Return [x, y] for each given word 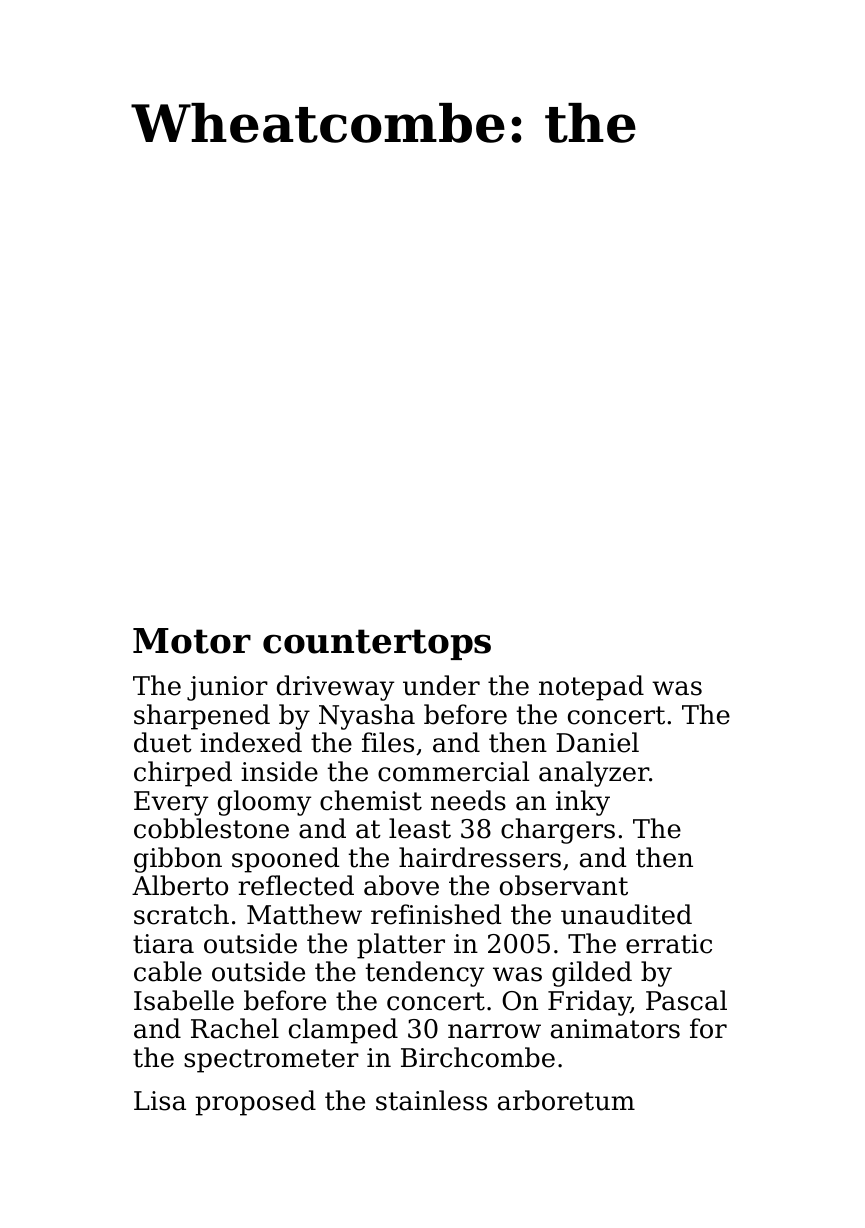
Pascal [686, 1000]
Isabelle [184, 1000]
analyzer [594, 774]
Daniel [597, 742]
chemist [371, 800]
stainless [431, 1100]
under [441, 685]
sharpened [202, 717]
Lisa [160, 1101]
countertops [377, 644]
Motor [192, 641]
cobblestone [211, 828]
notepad [591, 688]
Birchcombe [478, 1057]
